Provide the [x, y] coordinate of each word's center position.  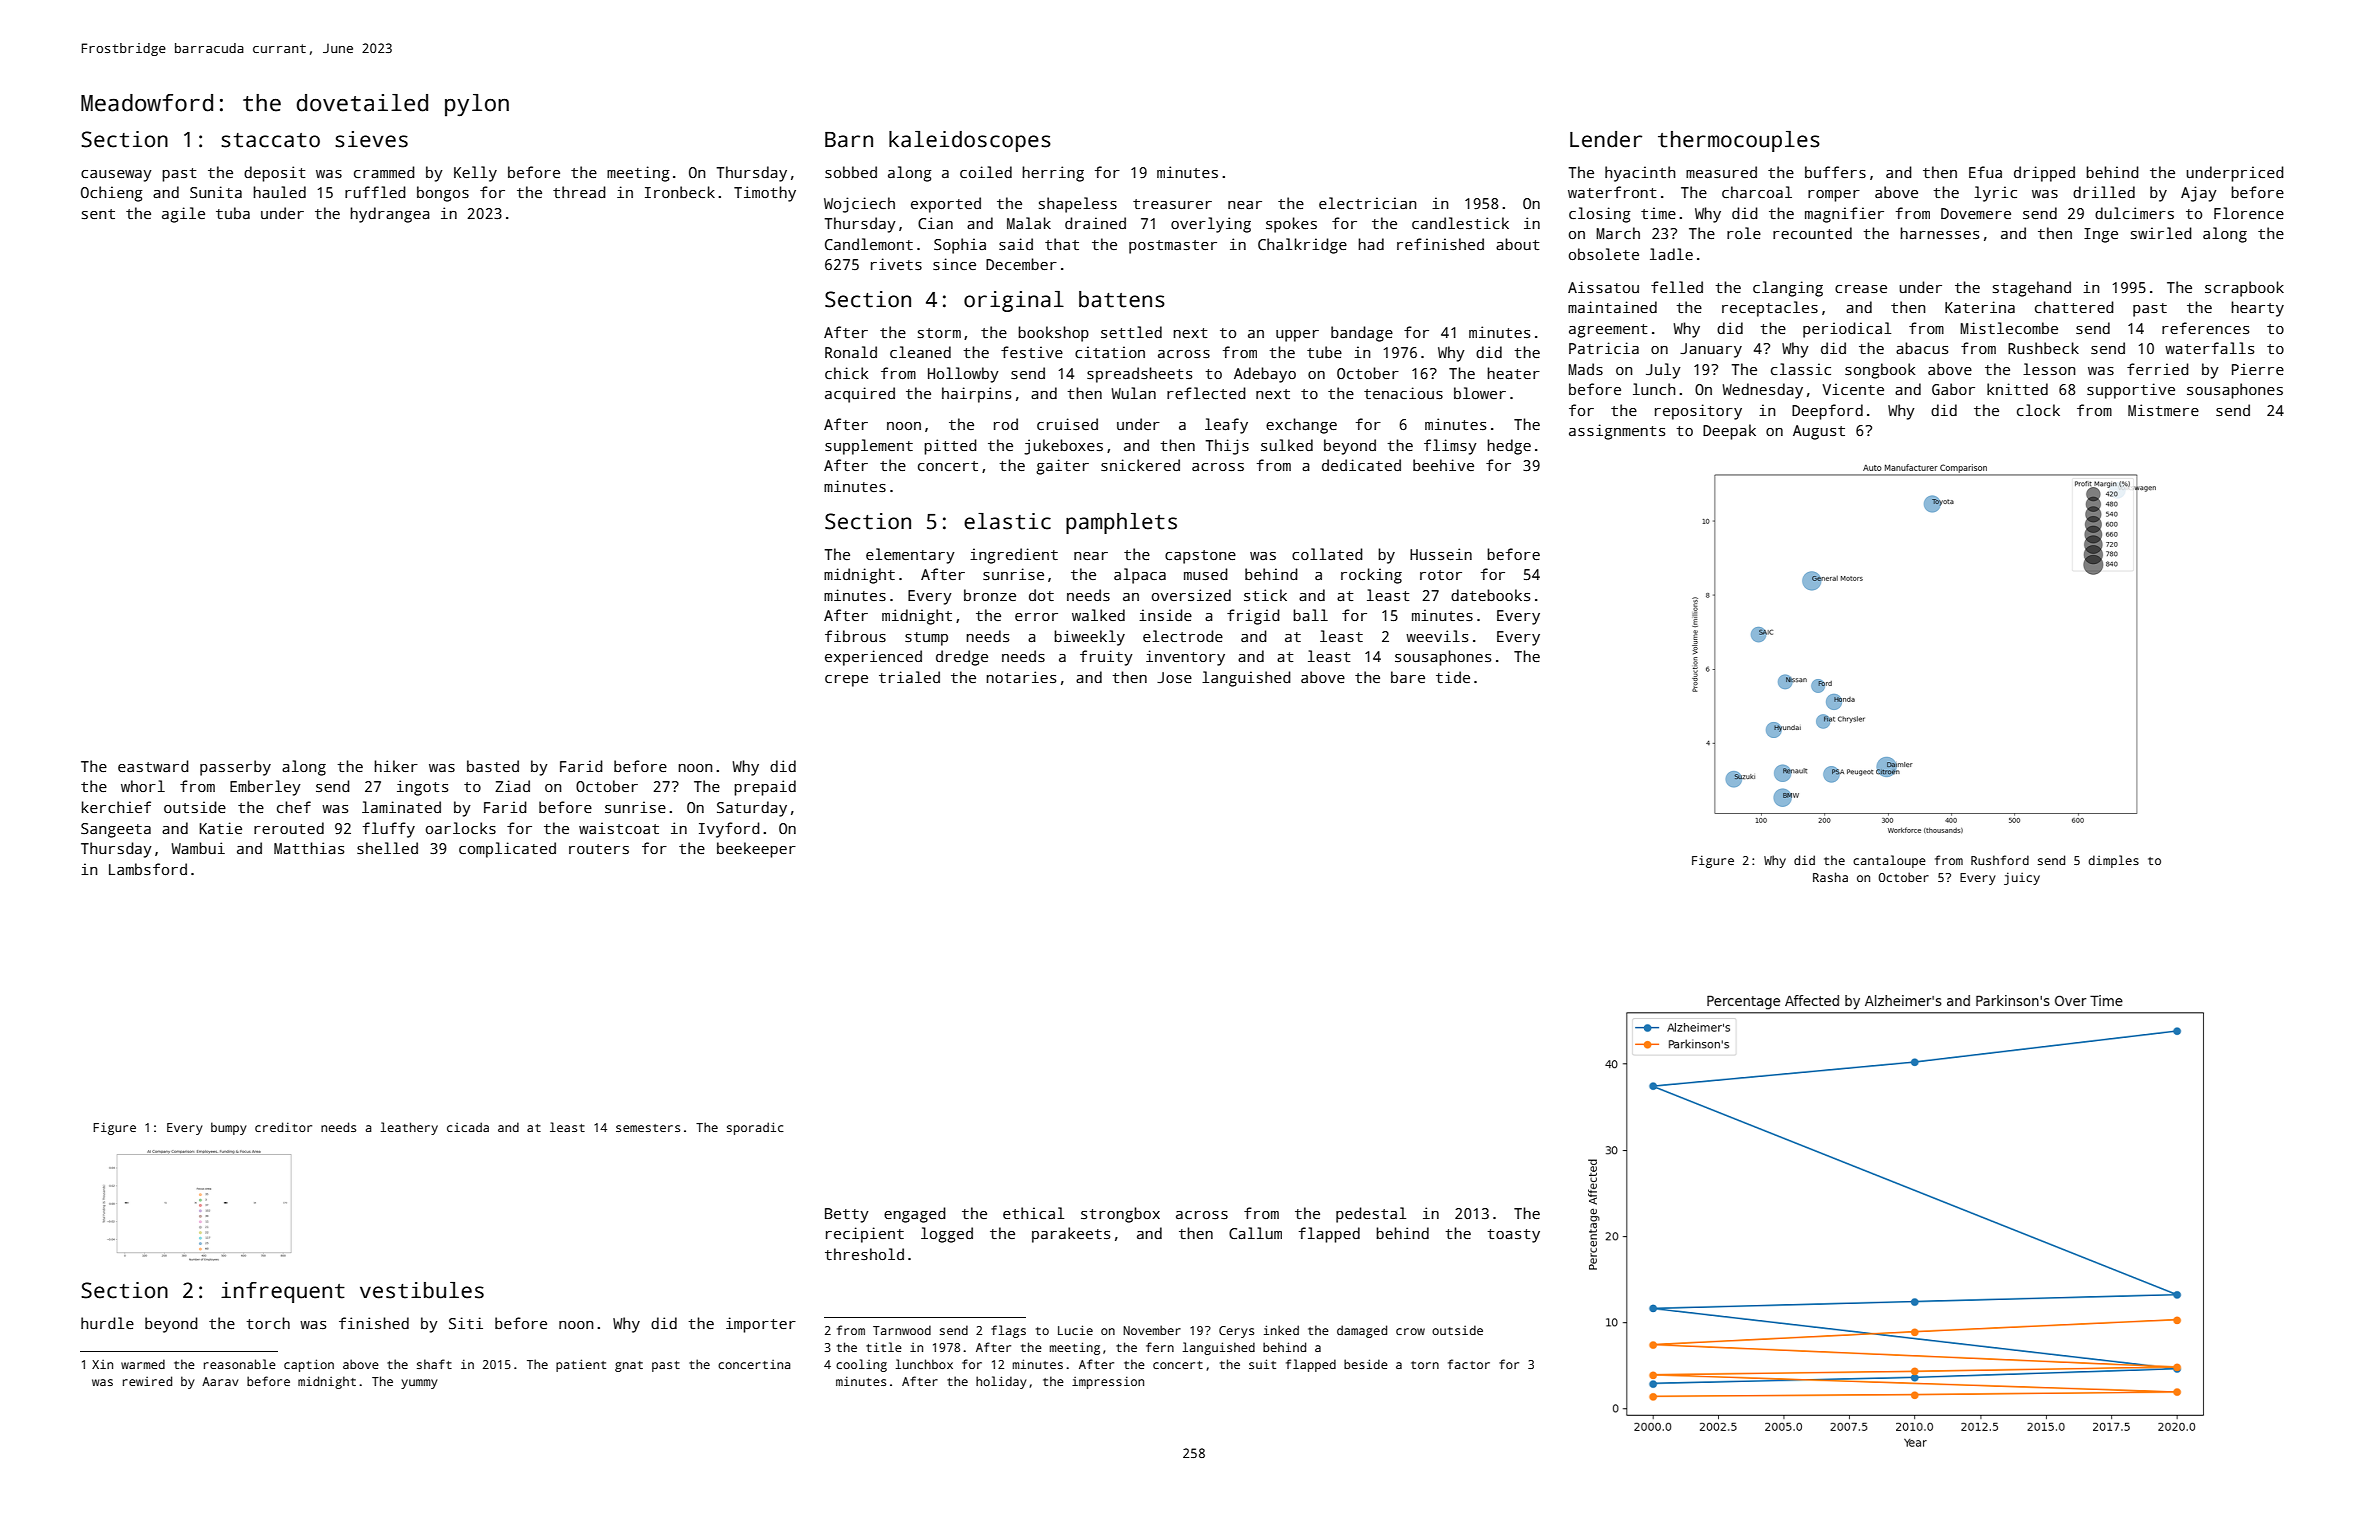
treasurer [1172, 204]
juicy [2022, 878]
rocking [1371, 576]
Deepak [1729, 432]
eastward [153, 766]
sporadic [755, 1128]
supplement [869, 447]
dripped [2044, 174]
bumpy [229, 1128]
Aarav [220, 1381]
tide [1453, 677]
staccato [270, 140]
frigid [1253, 617]
